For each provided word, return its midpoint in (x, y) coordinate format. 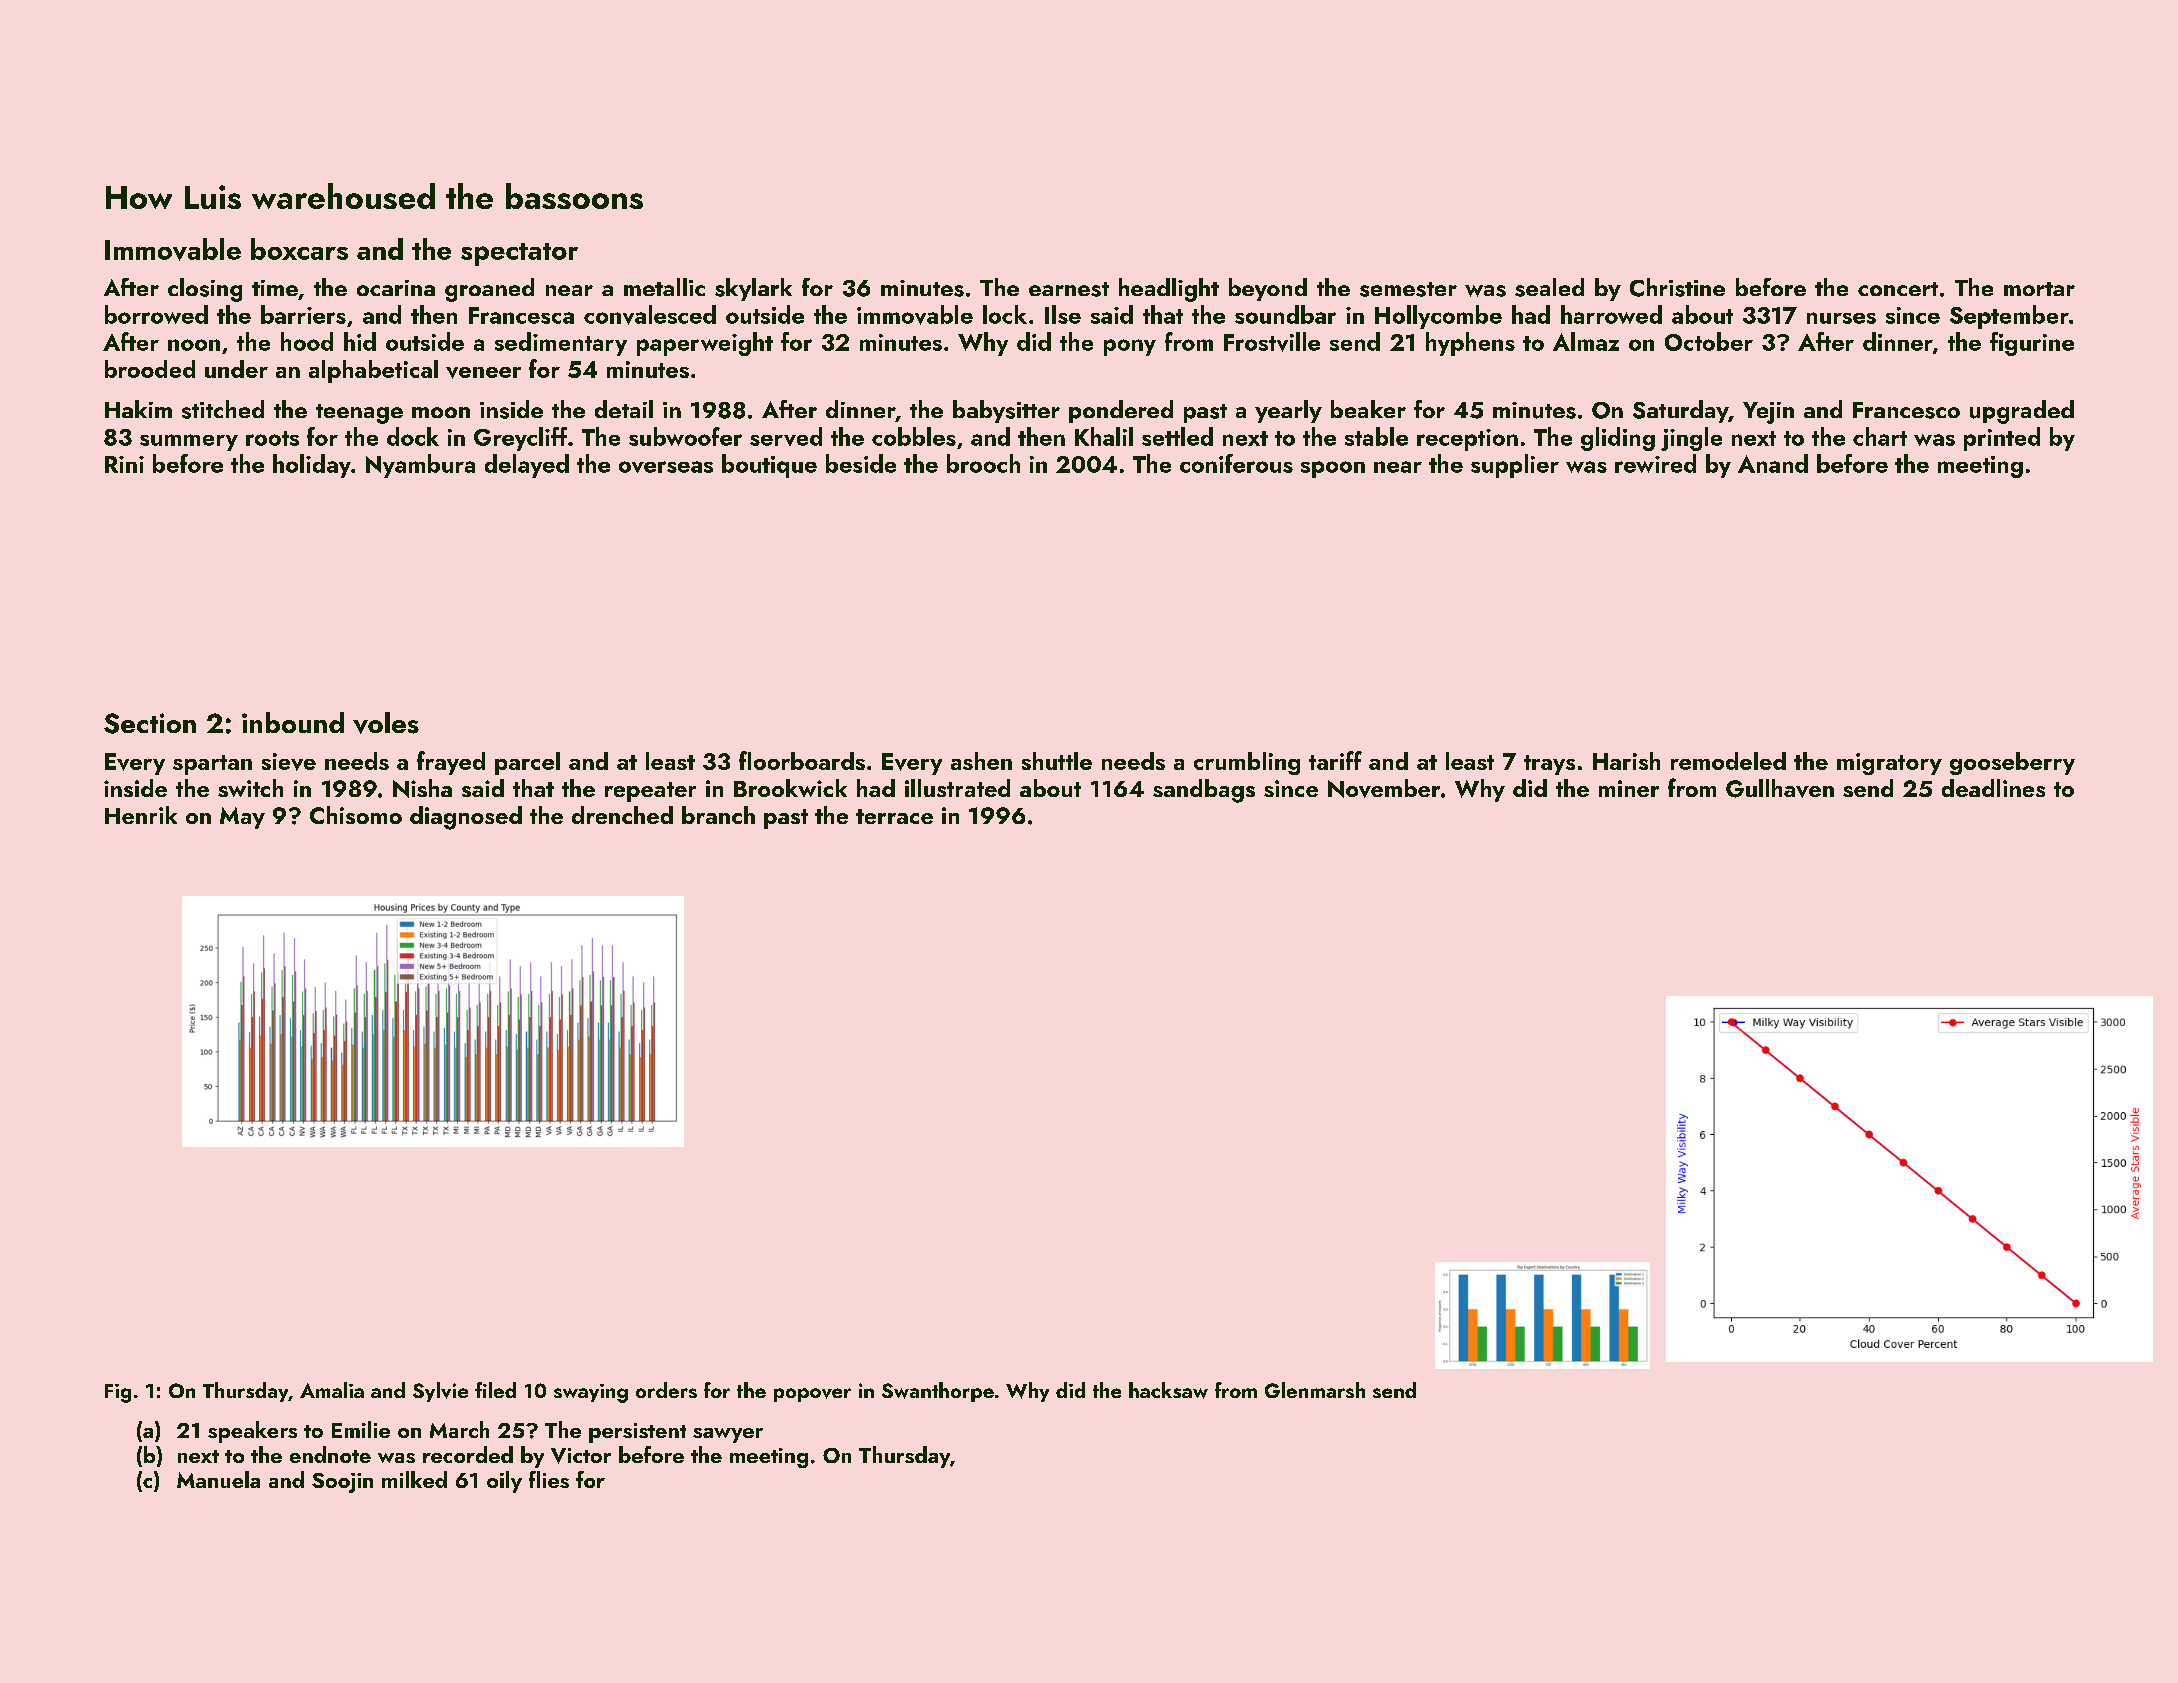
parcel (527, 763)
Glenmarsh (1315, 1390)
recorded (468, 1454)
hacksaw (1168, 1390)
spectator (519, 254)
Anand (1773, 463)
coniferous (1236, 463)
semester (1408, 289)
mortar (2039, 289)
